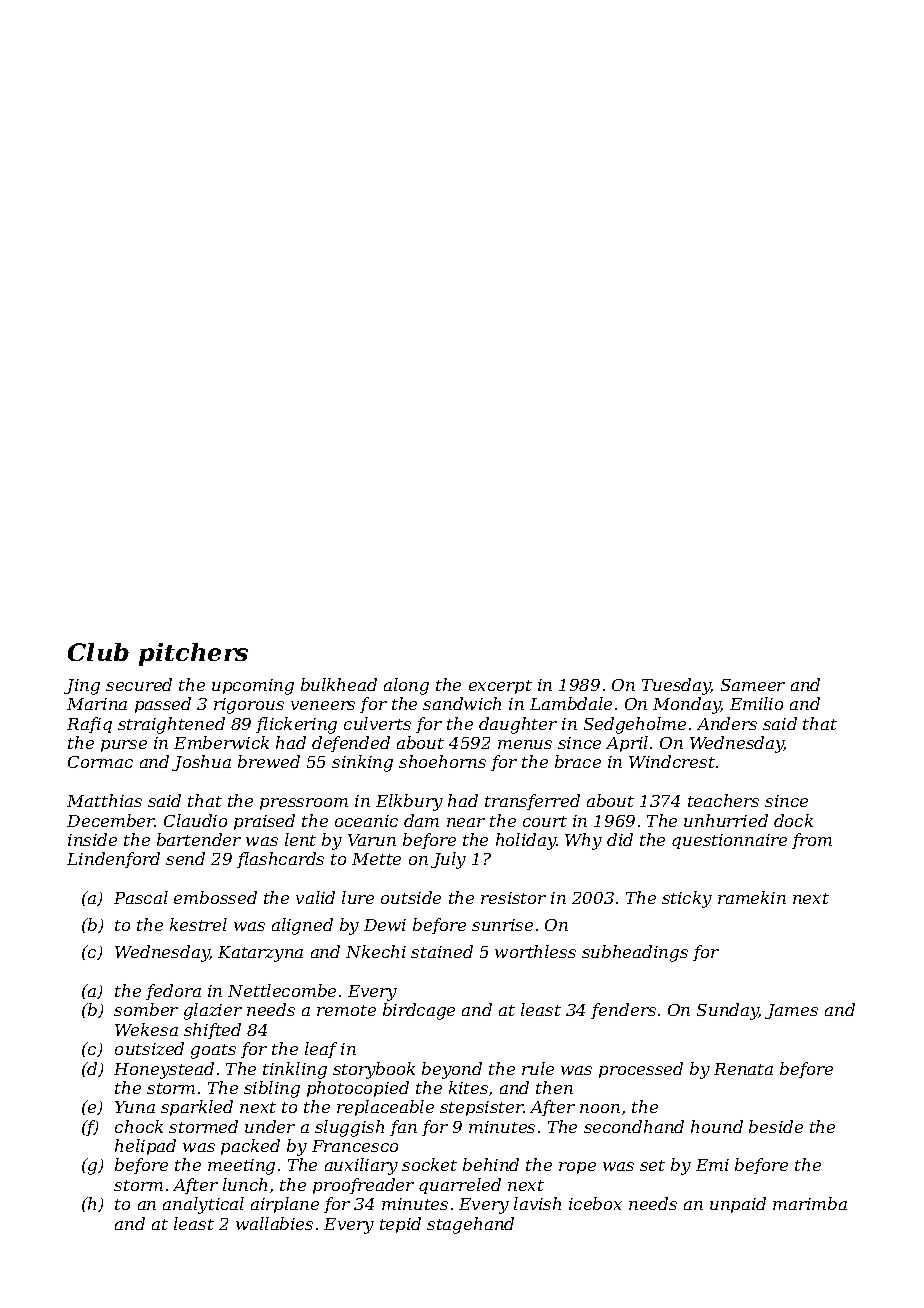 This page has width=924, height=1308. I want to click on unpaid, so click(738, 1205).
